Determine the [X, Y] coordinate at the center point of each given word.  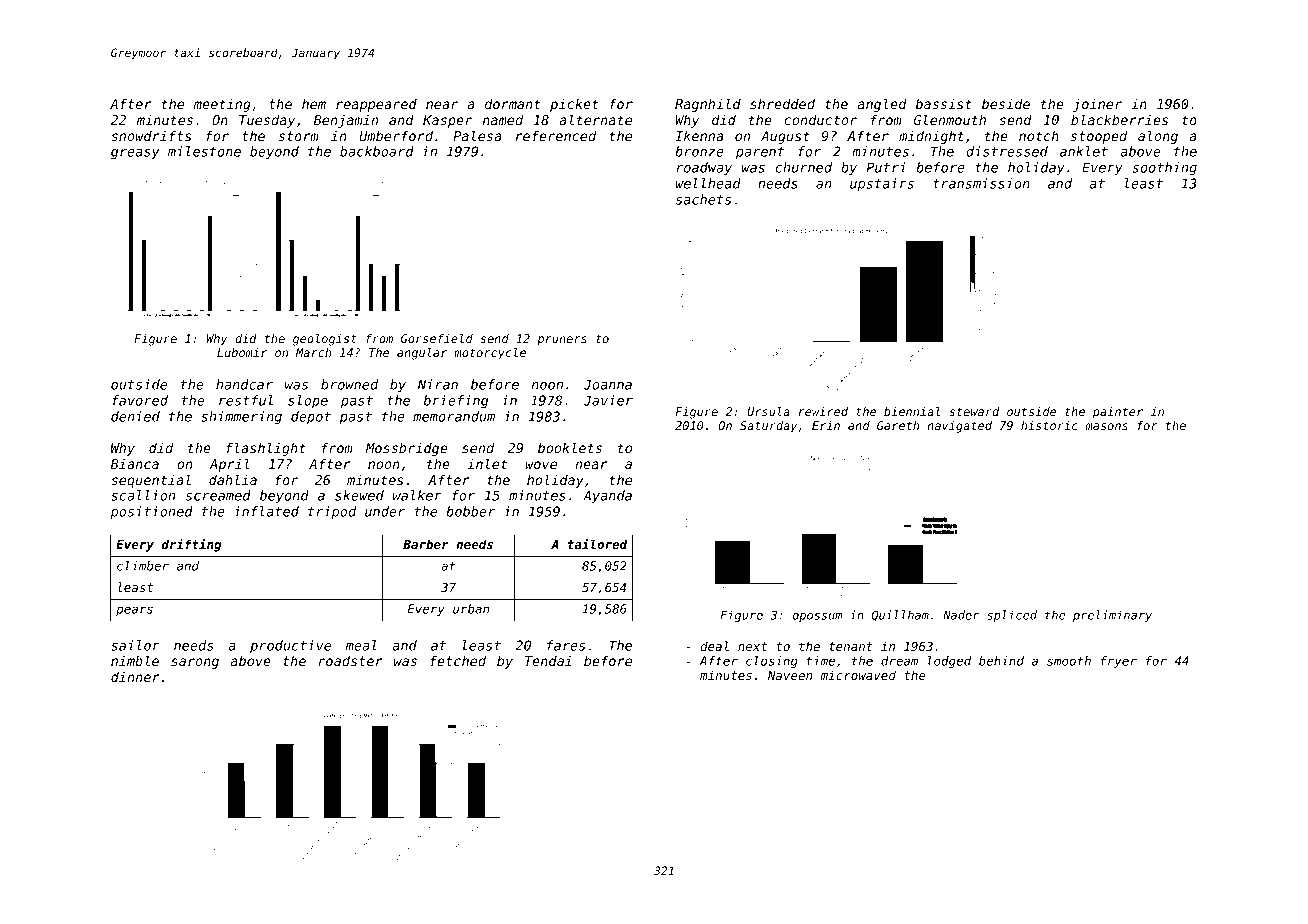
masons [1106, 426]
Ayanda [607, 497]
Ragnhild [708, 105]
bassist [944, 103]
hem [314, 103]
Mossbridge [407, 449]
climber [143, 566]
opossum [817, 617]
